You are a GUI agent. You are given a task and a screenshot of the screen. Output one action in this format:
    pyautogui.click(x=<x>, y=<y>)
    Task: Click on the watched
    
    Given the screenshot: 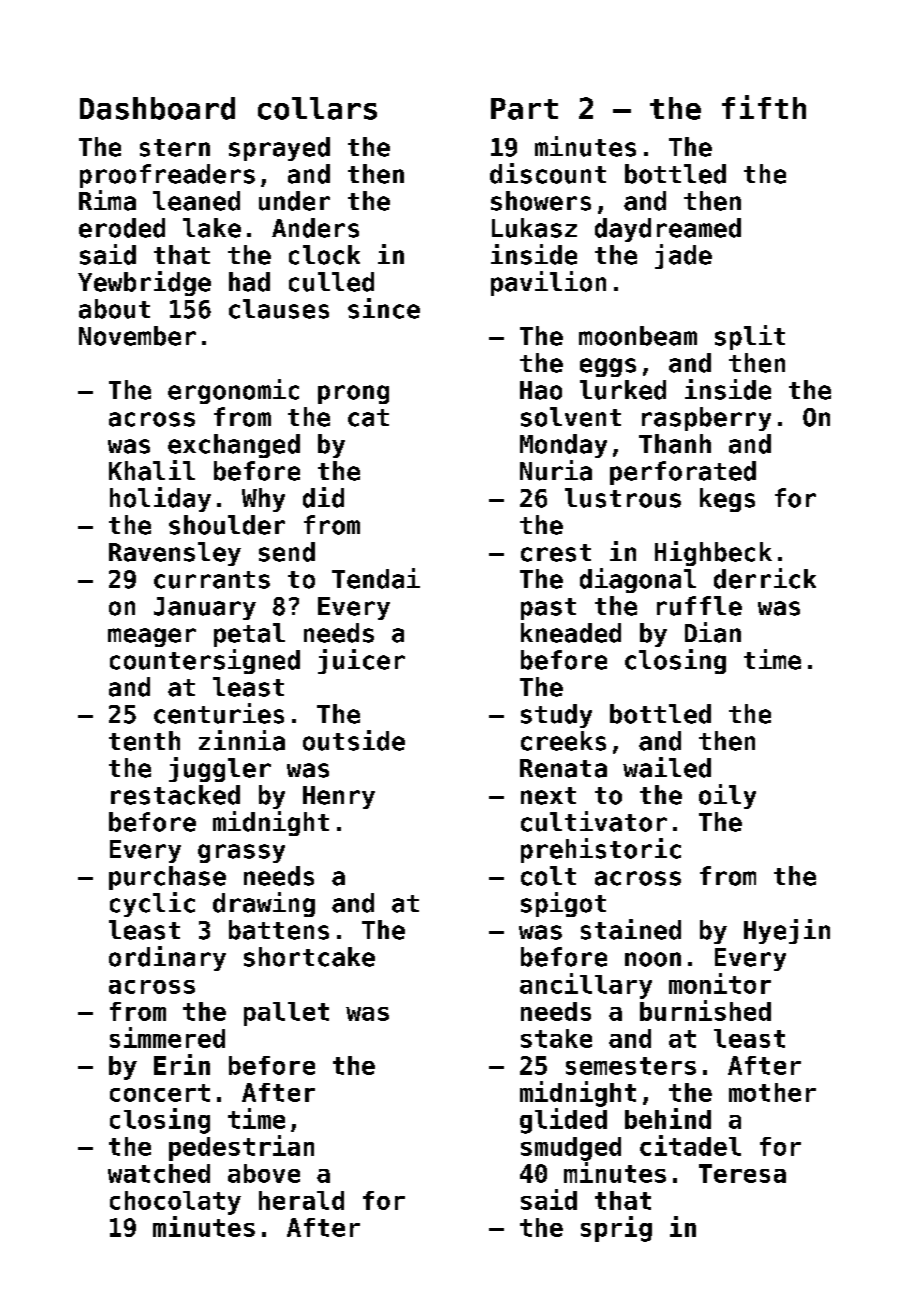 What is the action you would take?
    pyautogui.click(x=159, y=1173)
